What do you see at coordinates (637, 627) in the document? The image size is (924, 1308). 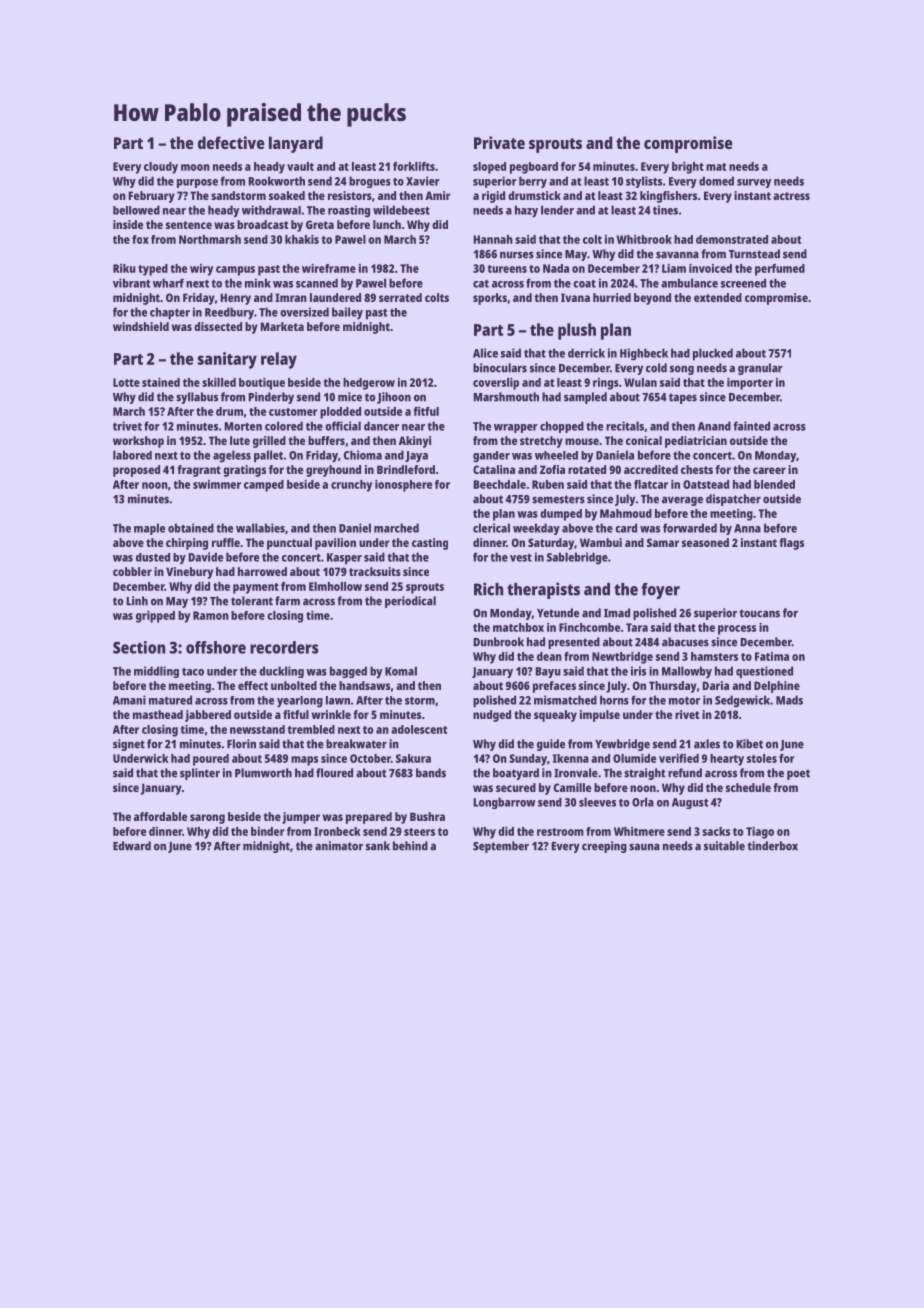 I see `Tara` at bounding box center [637, 627].
